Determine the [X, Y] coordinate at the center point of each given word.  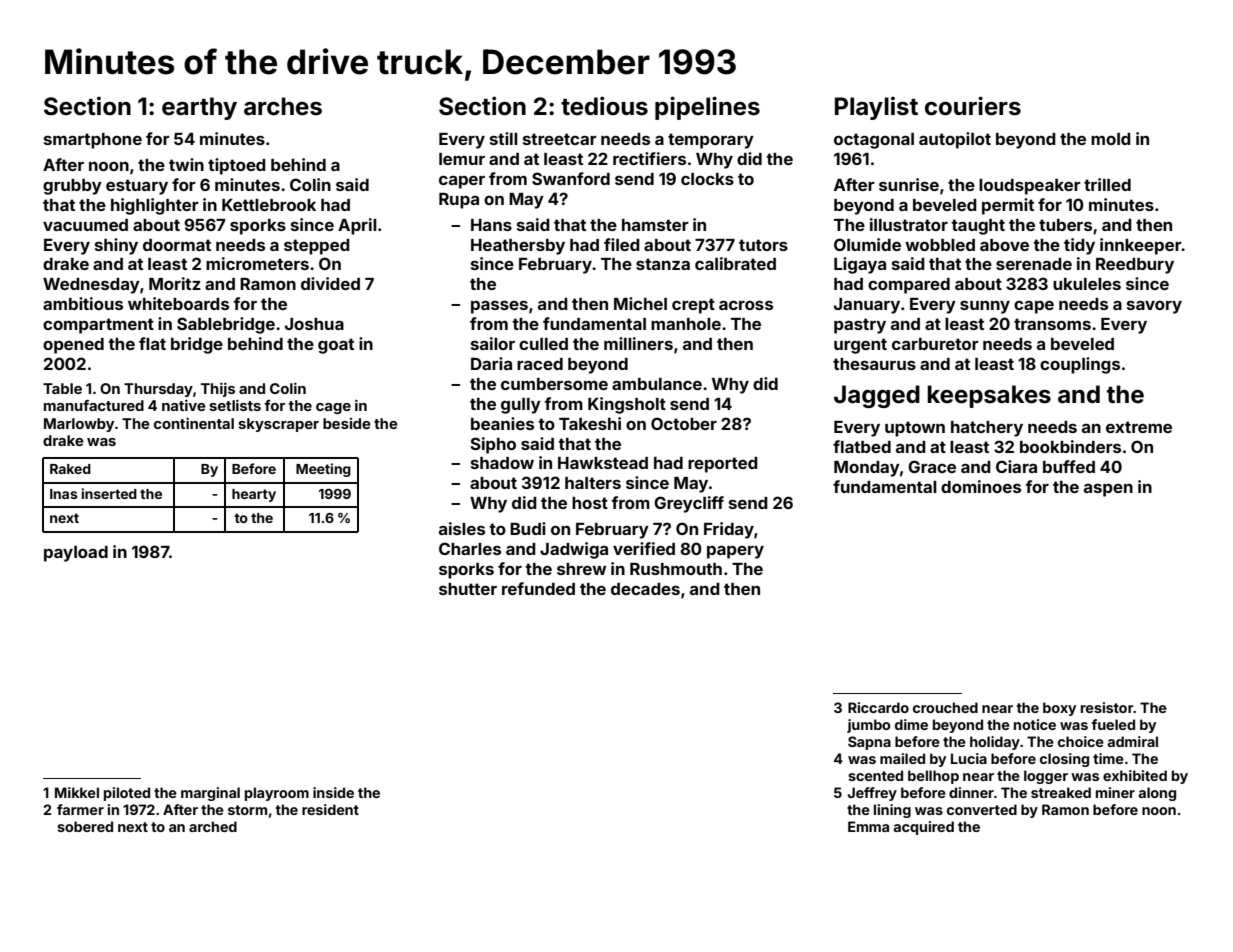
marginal [210, 794]
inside [333, 792]
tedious [604, 106]
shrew [581, 569]
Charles [470, 548]
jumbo [868, 726]
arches [283, 106]
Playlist [876, 108]
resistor [1107, 707]
